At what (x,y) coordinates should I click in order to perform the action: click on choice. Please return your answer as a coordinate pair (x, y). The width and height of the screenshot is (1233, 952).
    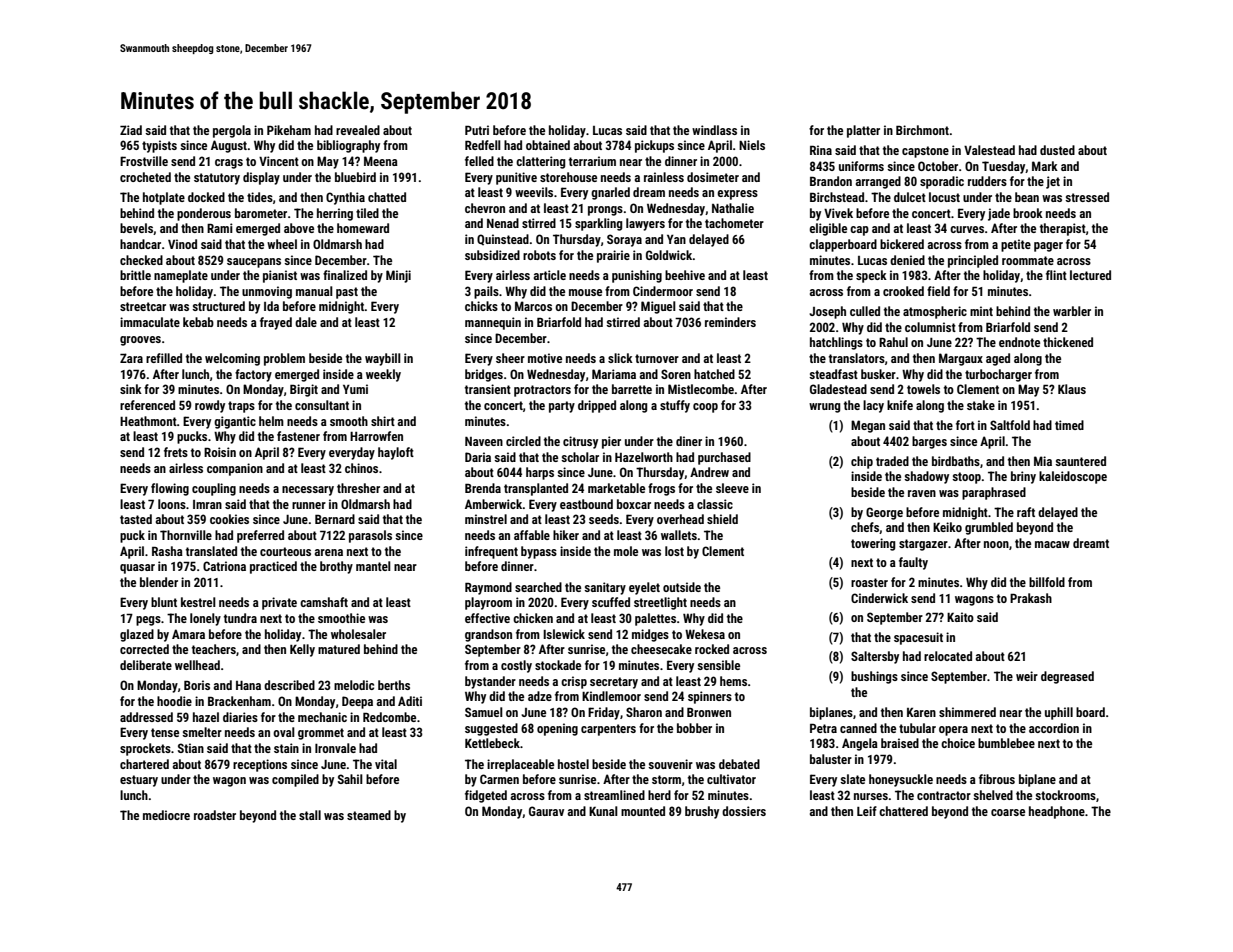
    Looking at the image, I should click on (958, 743).
